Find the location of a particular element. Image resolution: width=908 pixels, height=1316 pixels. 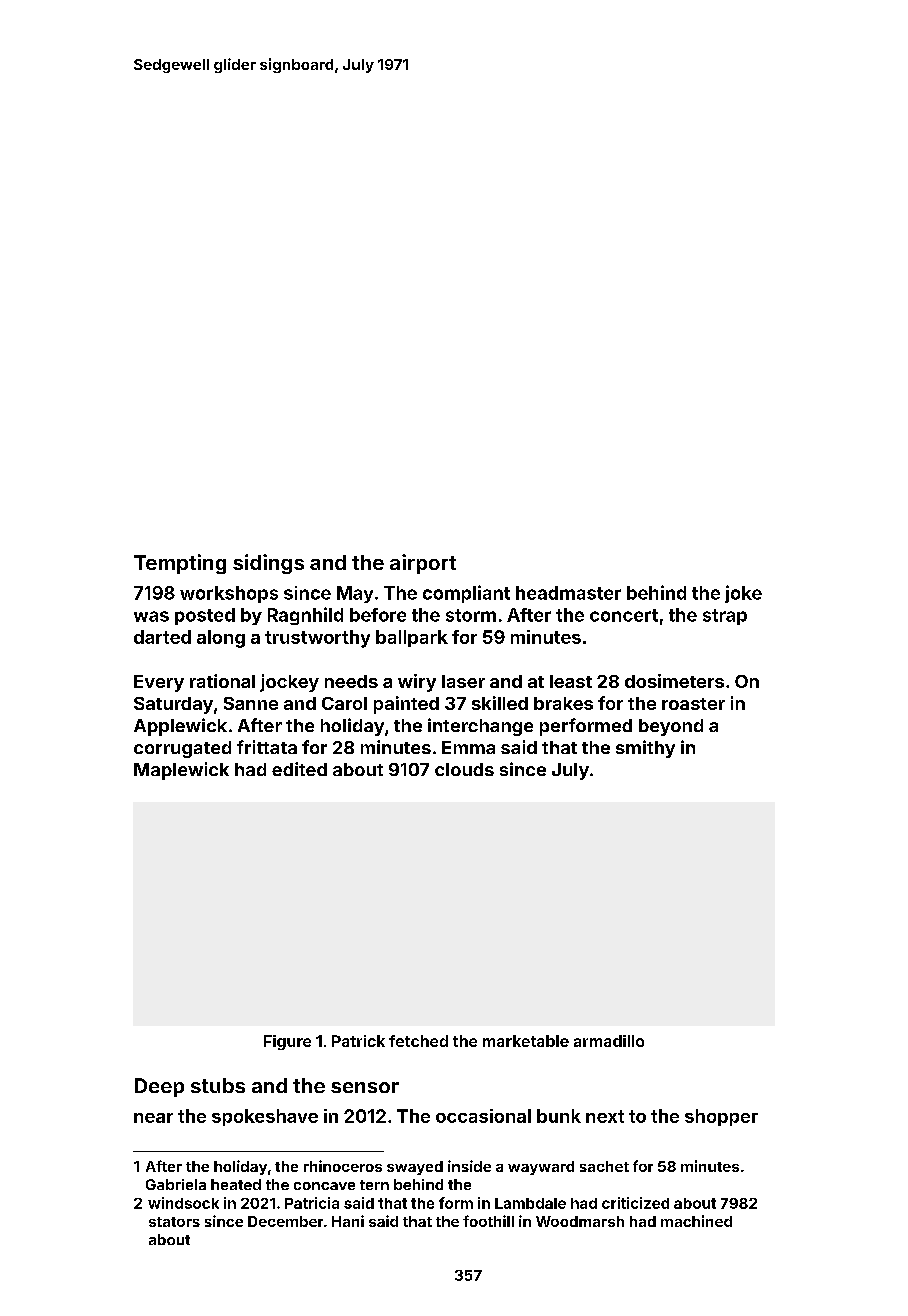

joke is located at coordinates (743, 594).
